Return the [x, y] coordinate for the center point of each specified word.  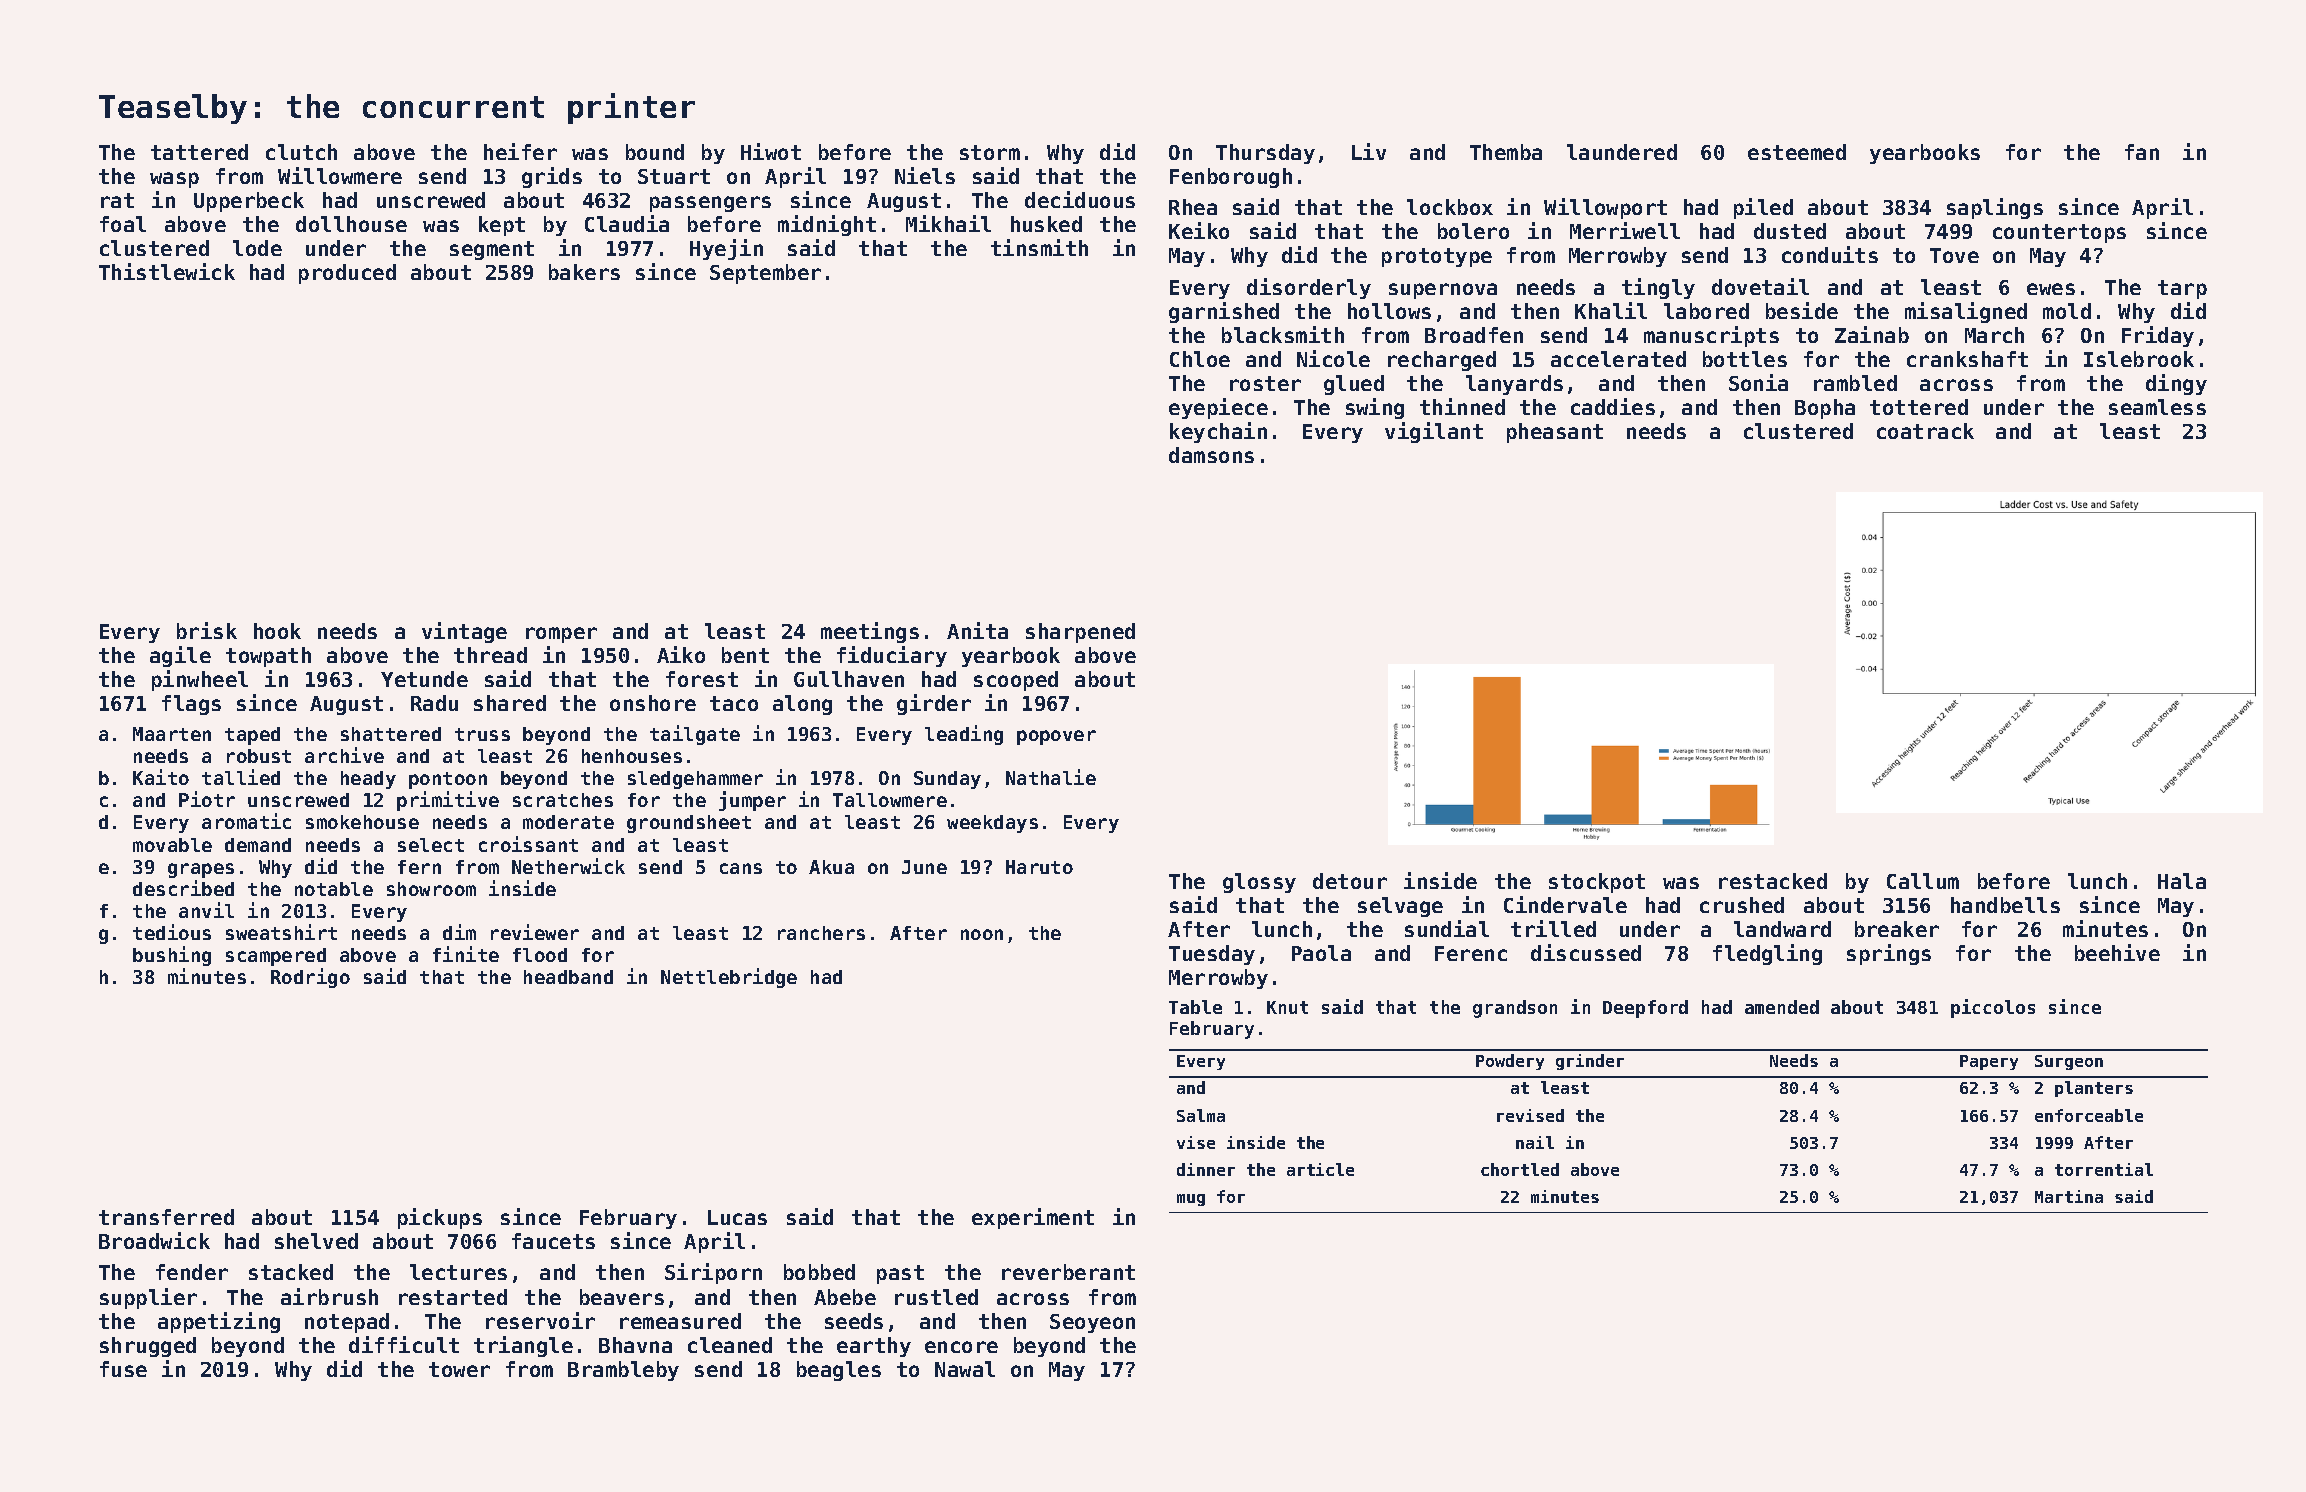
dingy [2176, 384]
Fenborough [1231, 178]
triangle [523, 1346]
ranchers [821, 933]
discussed [1586, 952]
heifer [520, 151]
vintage [464, 632]
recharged [1442, 361]
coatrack [1925, 431]
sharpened [1080, 633]
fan [2142, 152]
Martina [2069, 1196]
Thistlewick [167, 271]
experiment [1033, 1218]
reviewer [535, 932]
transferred [166, 1217]
